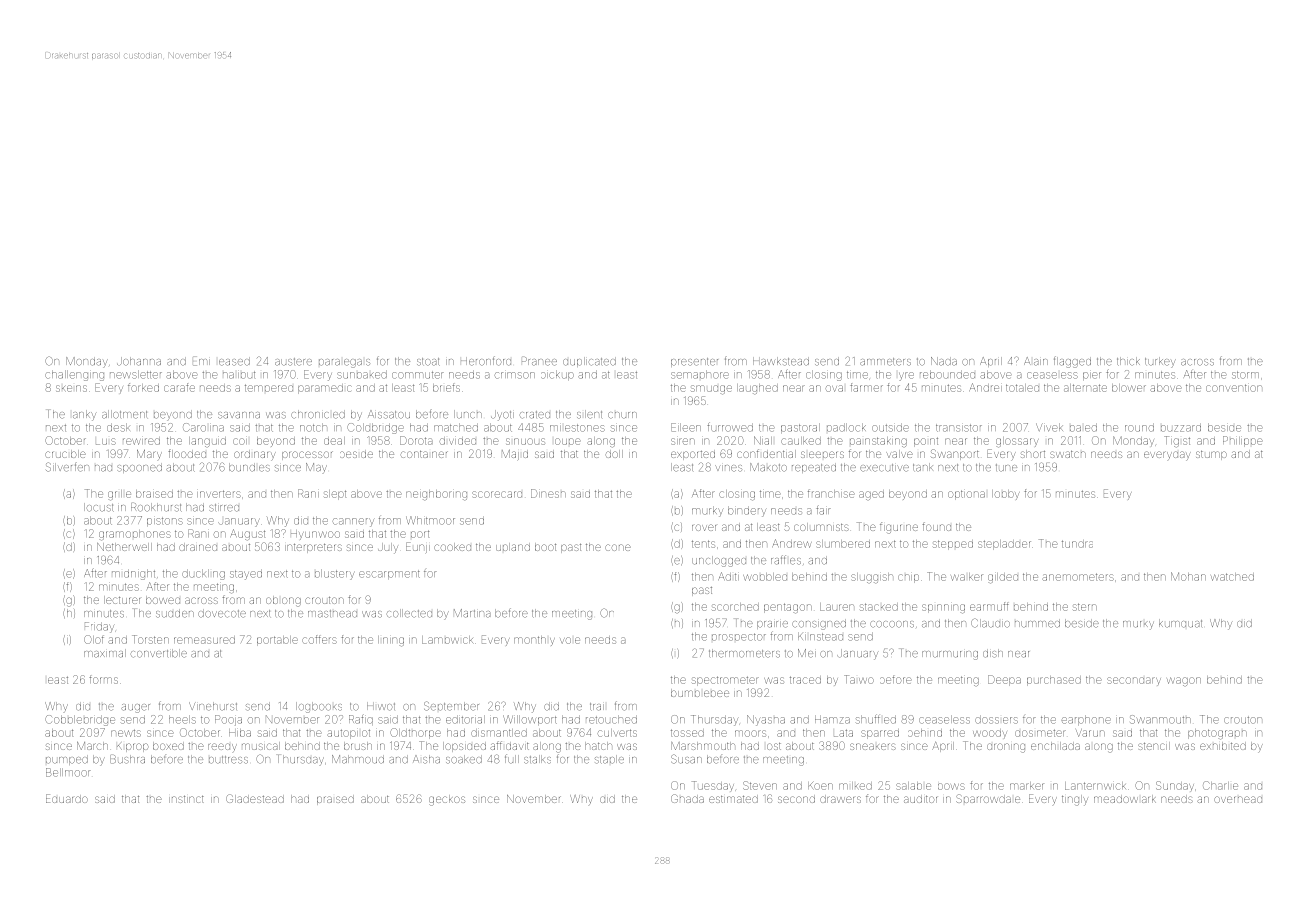 The width and height of the document is (1308, 924). What do you see at coordinates (1184, 681) in the document?
I see `wagon` at bounding box center [1184, 681].
